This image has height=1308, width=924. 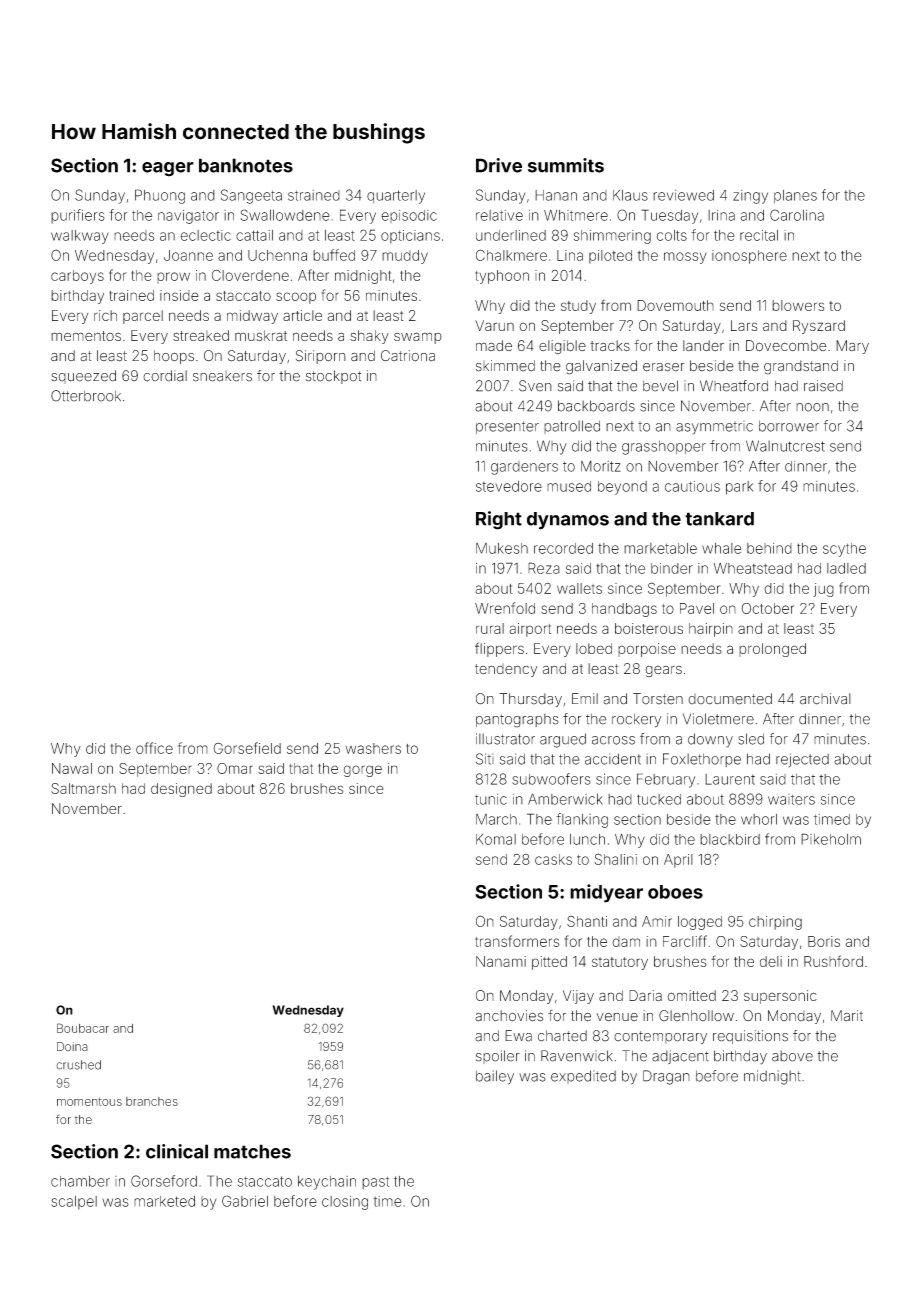 What do you see at coordinates (664, 367) in the image?
I see `eraser` at bounding box center [664, 367].
